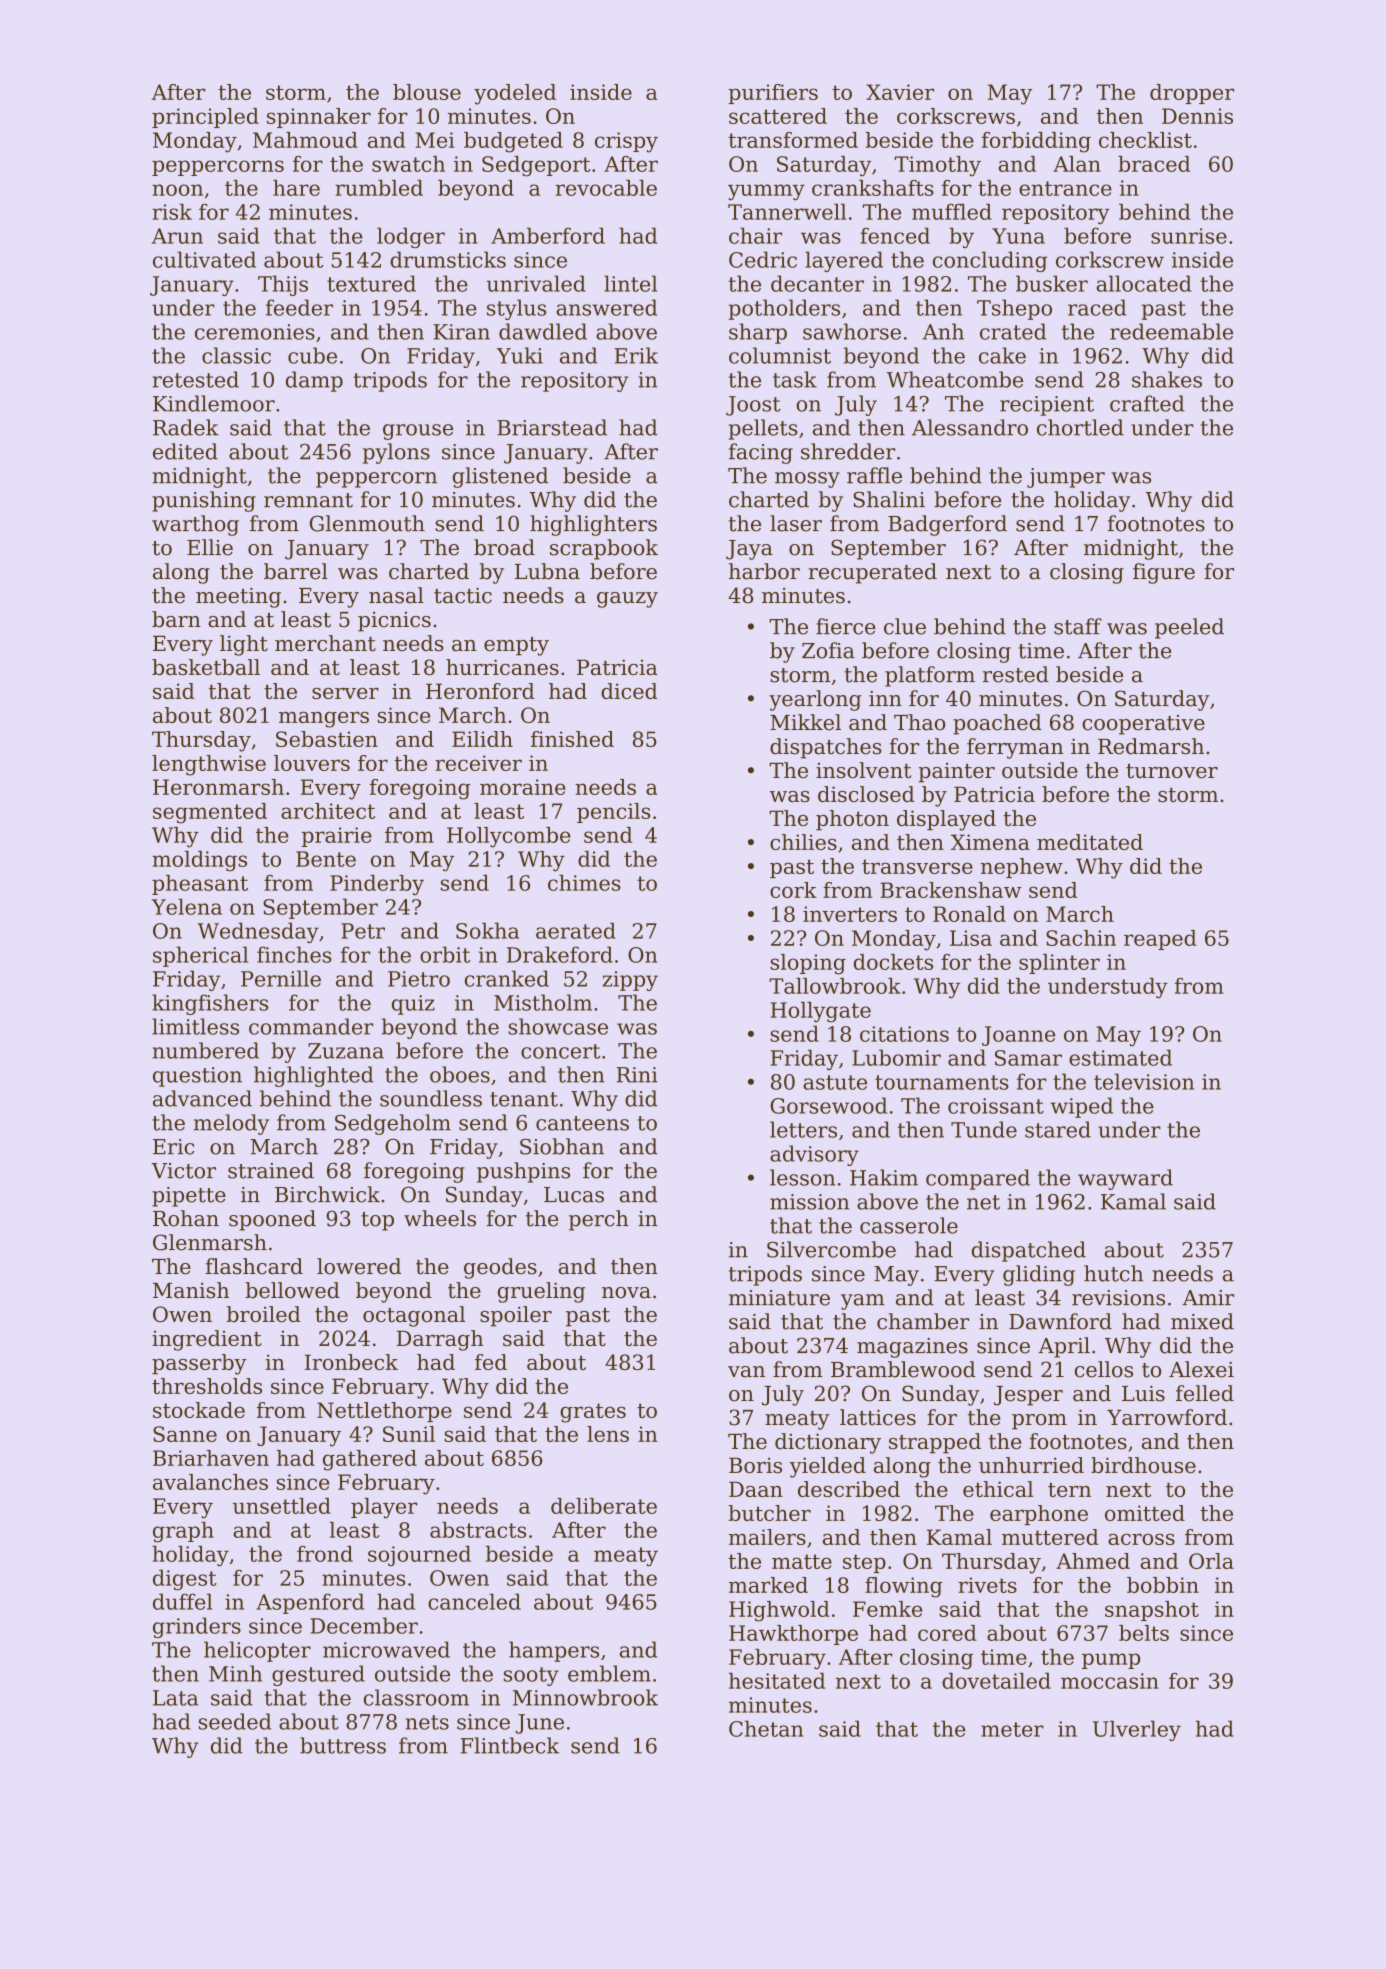 This screenshot has height=1969, width=1386. Describe the element at coordinates (1208, 1297) in the screenshot. I see `Amir` at that location.
